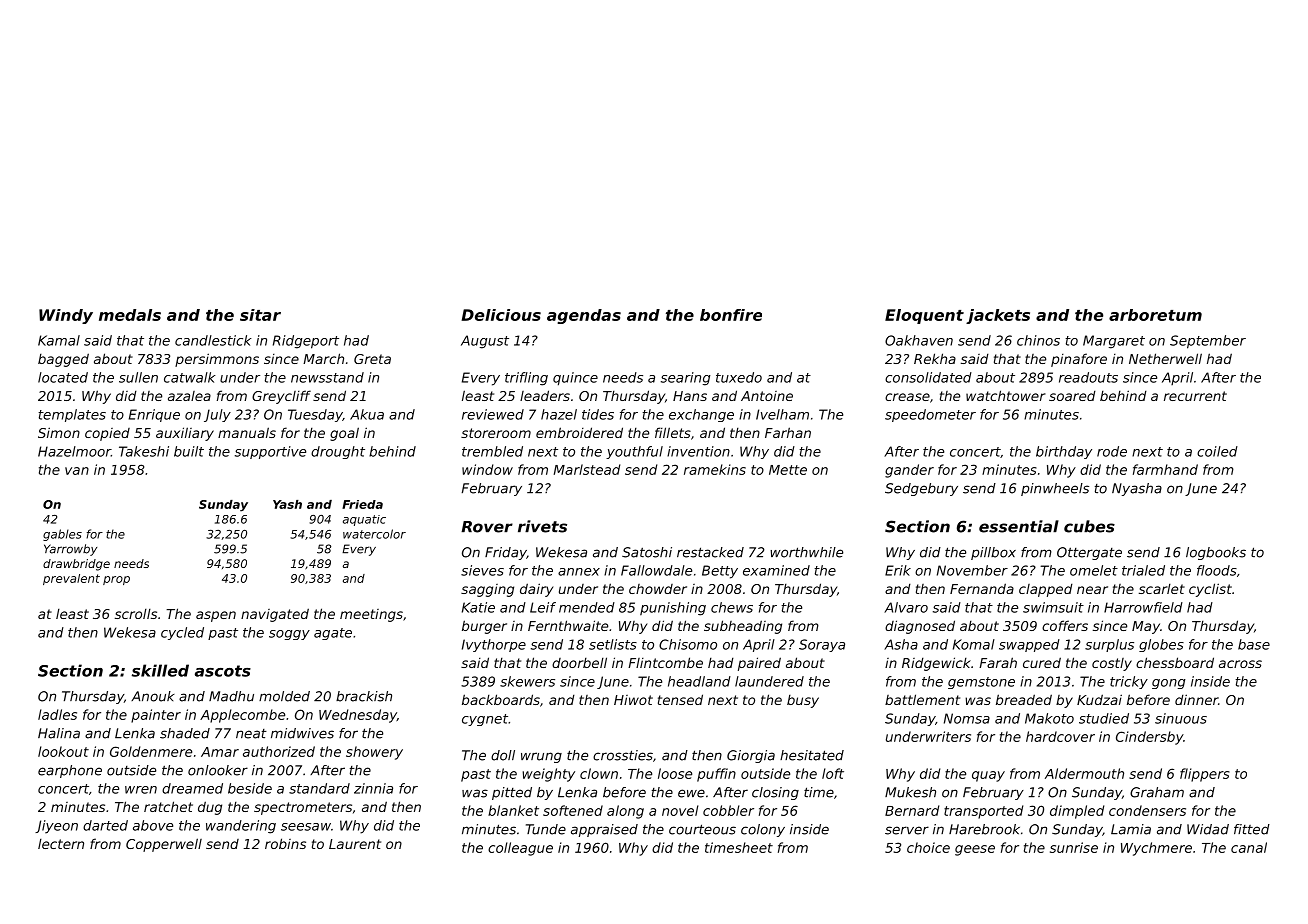 This screenshot has width=1308, height=924. I want to click on Friday, so click(506, 553).
